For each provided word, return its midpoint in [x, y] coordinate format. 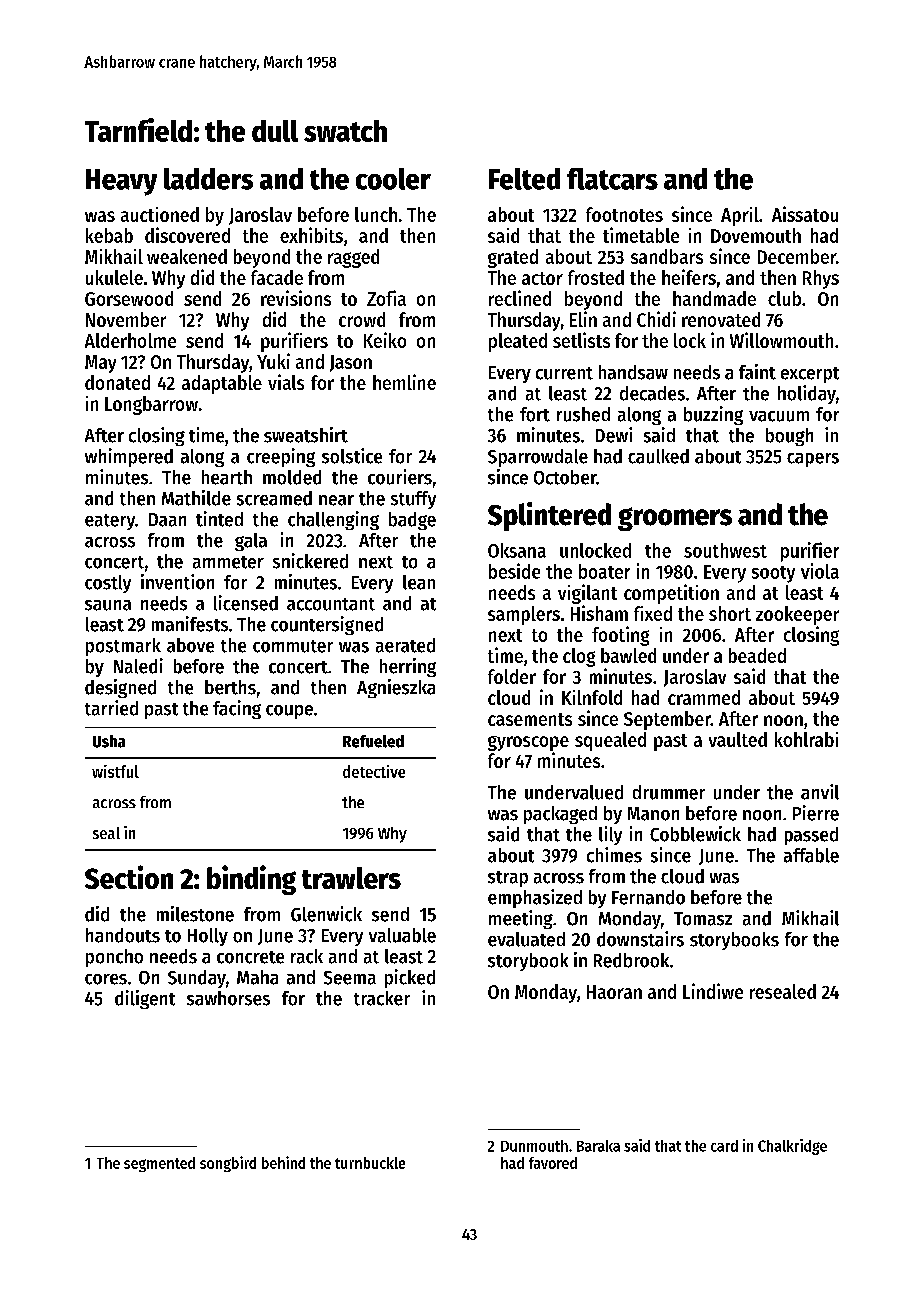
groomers [675, 519]
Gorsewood [129, 298]
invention [177, 582]
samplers [524, 615]
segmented [159, 1164]
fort [535, 414]
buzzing [713, 415]
